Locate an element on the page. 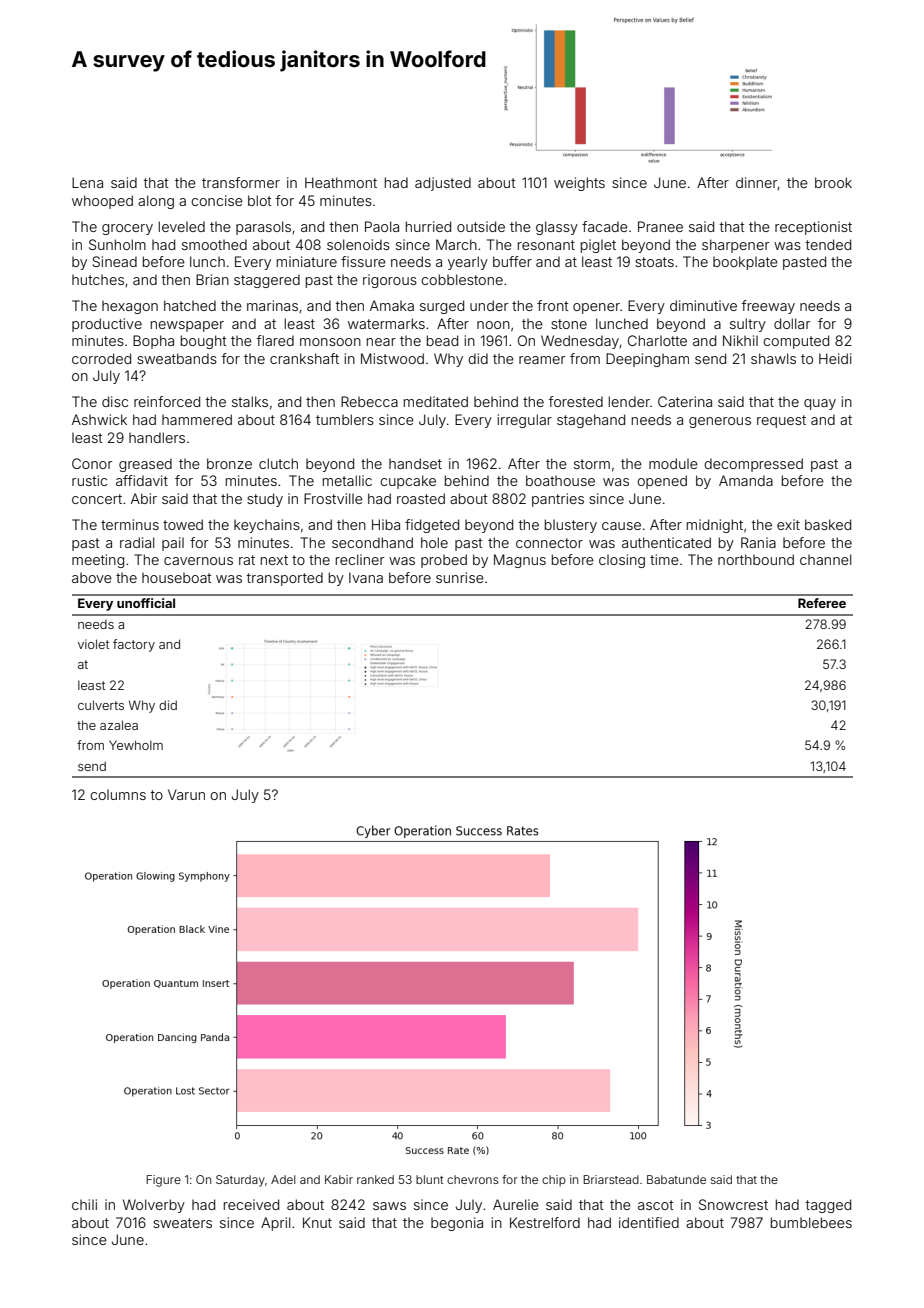  irregular is located at coordinates (525, 421).
